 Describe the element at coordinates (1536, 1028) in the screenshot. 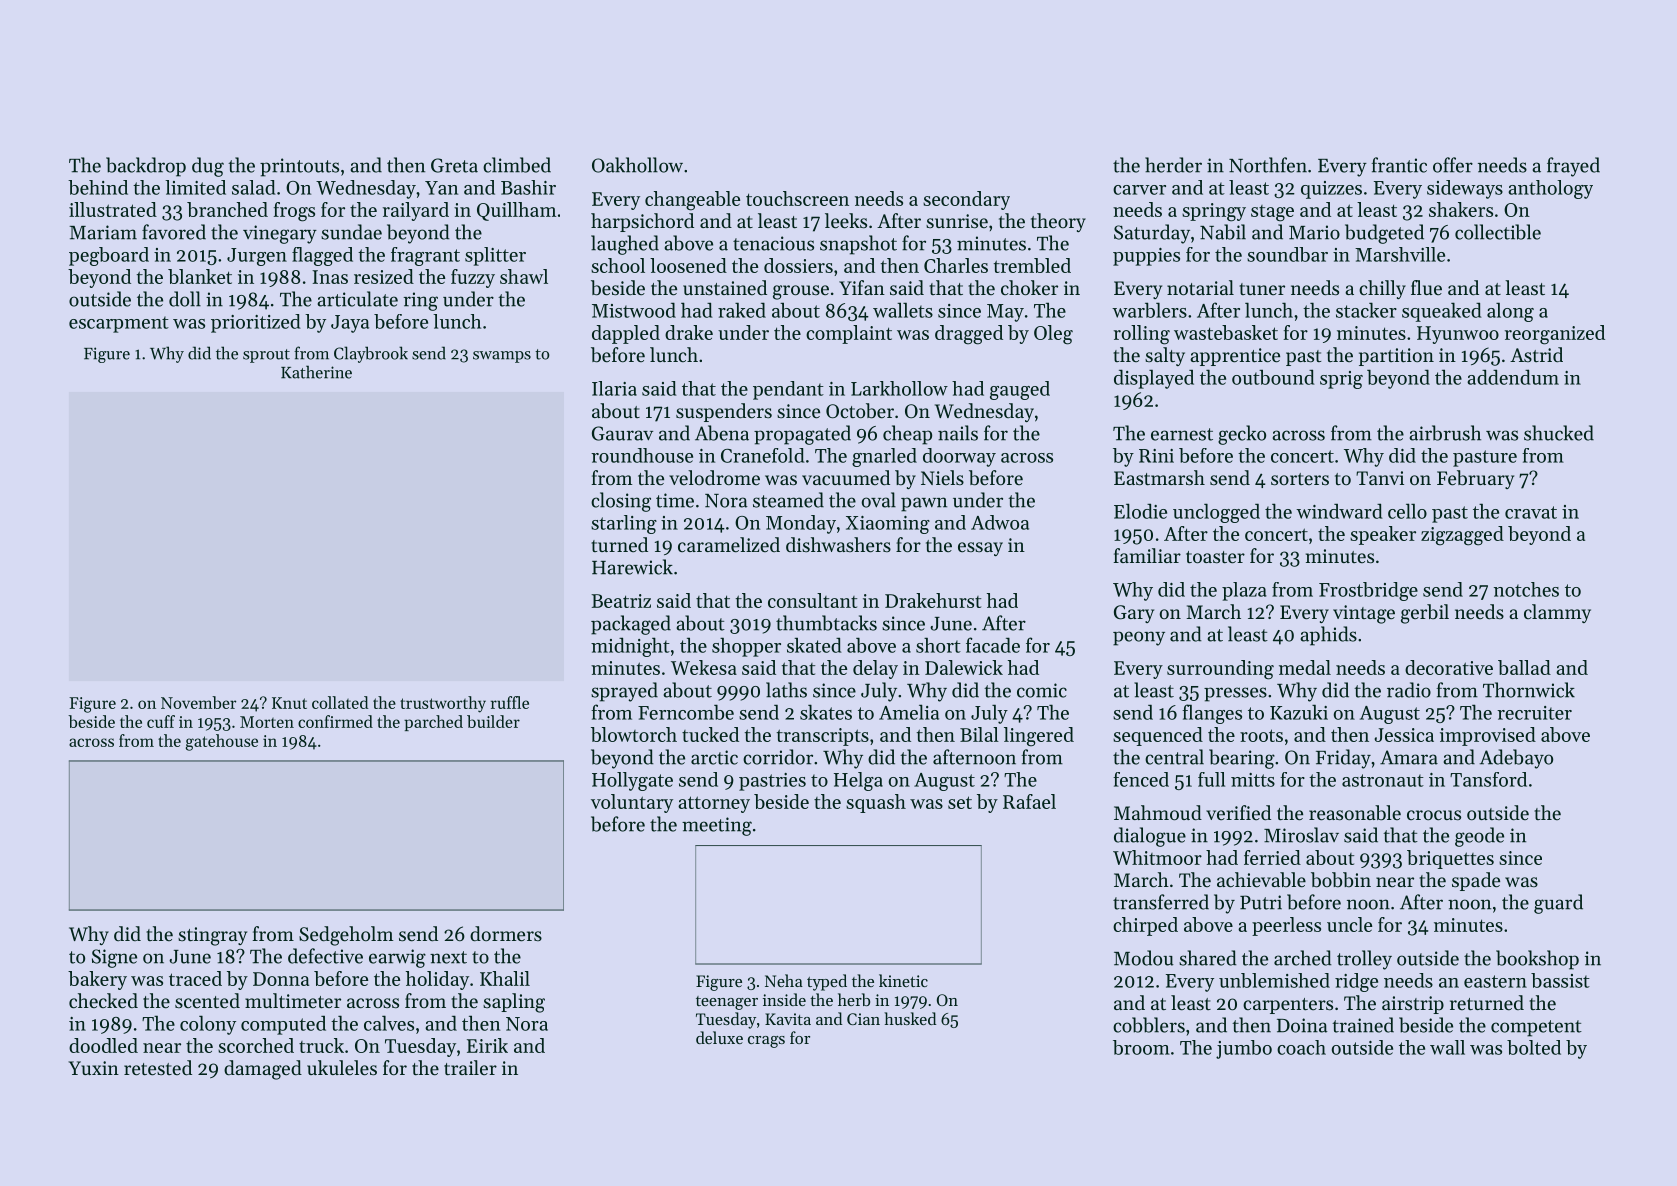

I see `competent` at that location.
